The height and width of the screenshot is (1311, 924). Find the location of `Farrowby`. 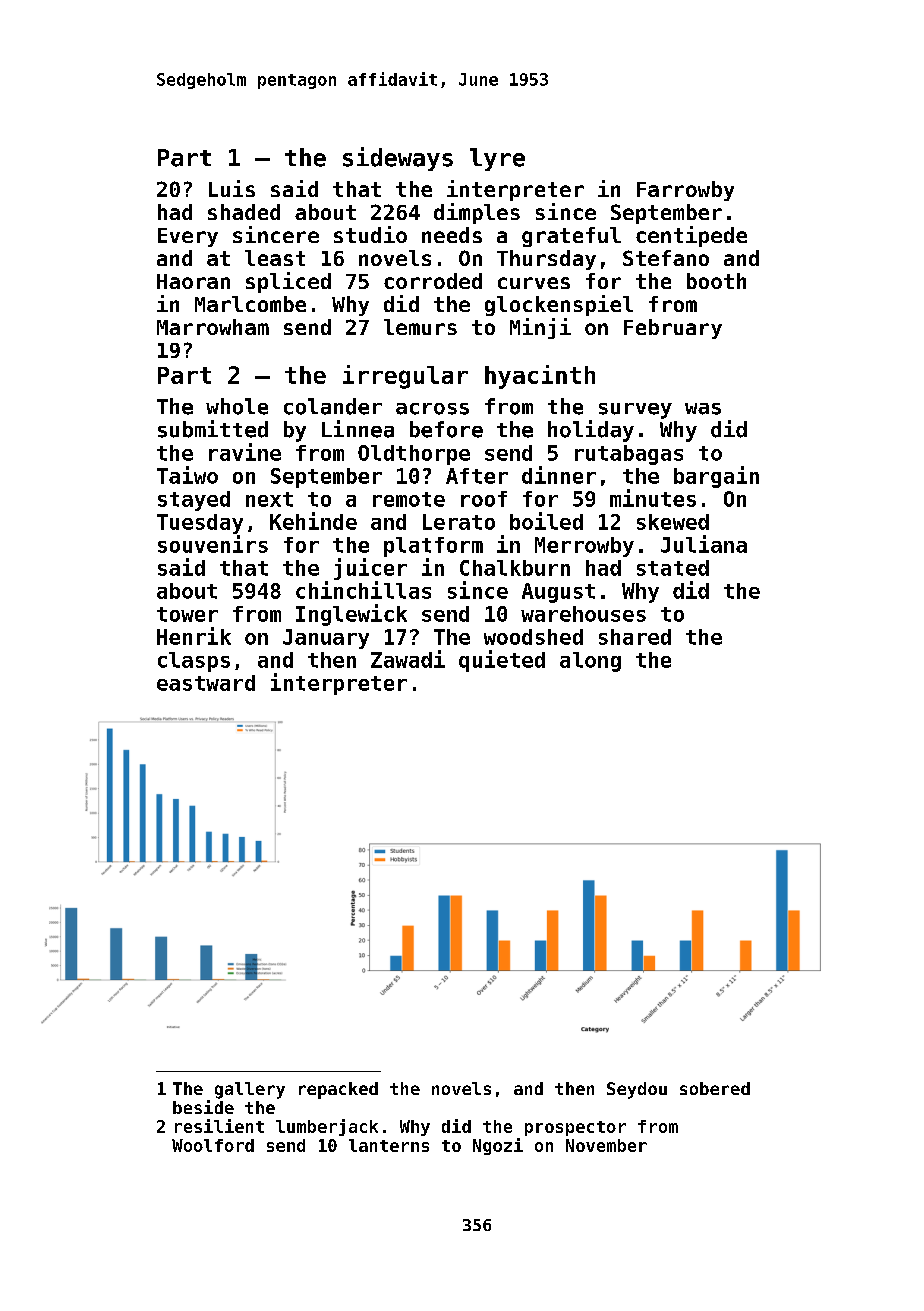

Farrowby is located at coordinates (685, 191).
